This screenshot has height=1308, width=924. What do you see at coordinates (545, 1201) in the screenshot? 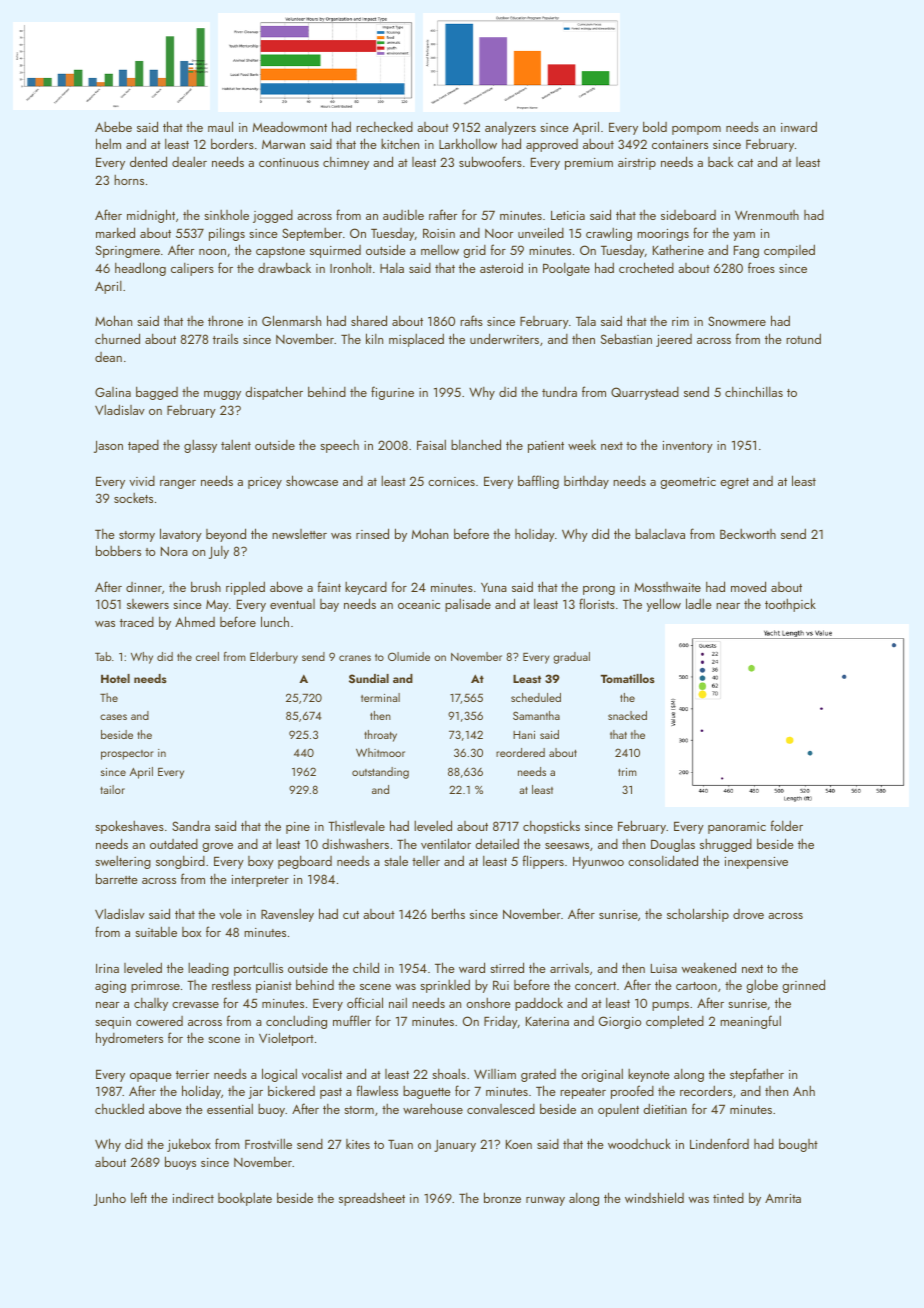
I see `runway` at bounding box center [545, 1201].
